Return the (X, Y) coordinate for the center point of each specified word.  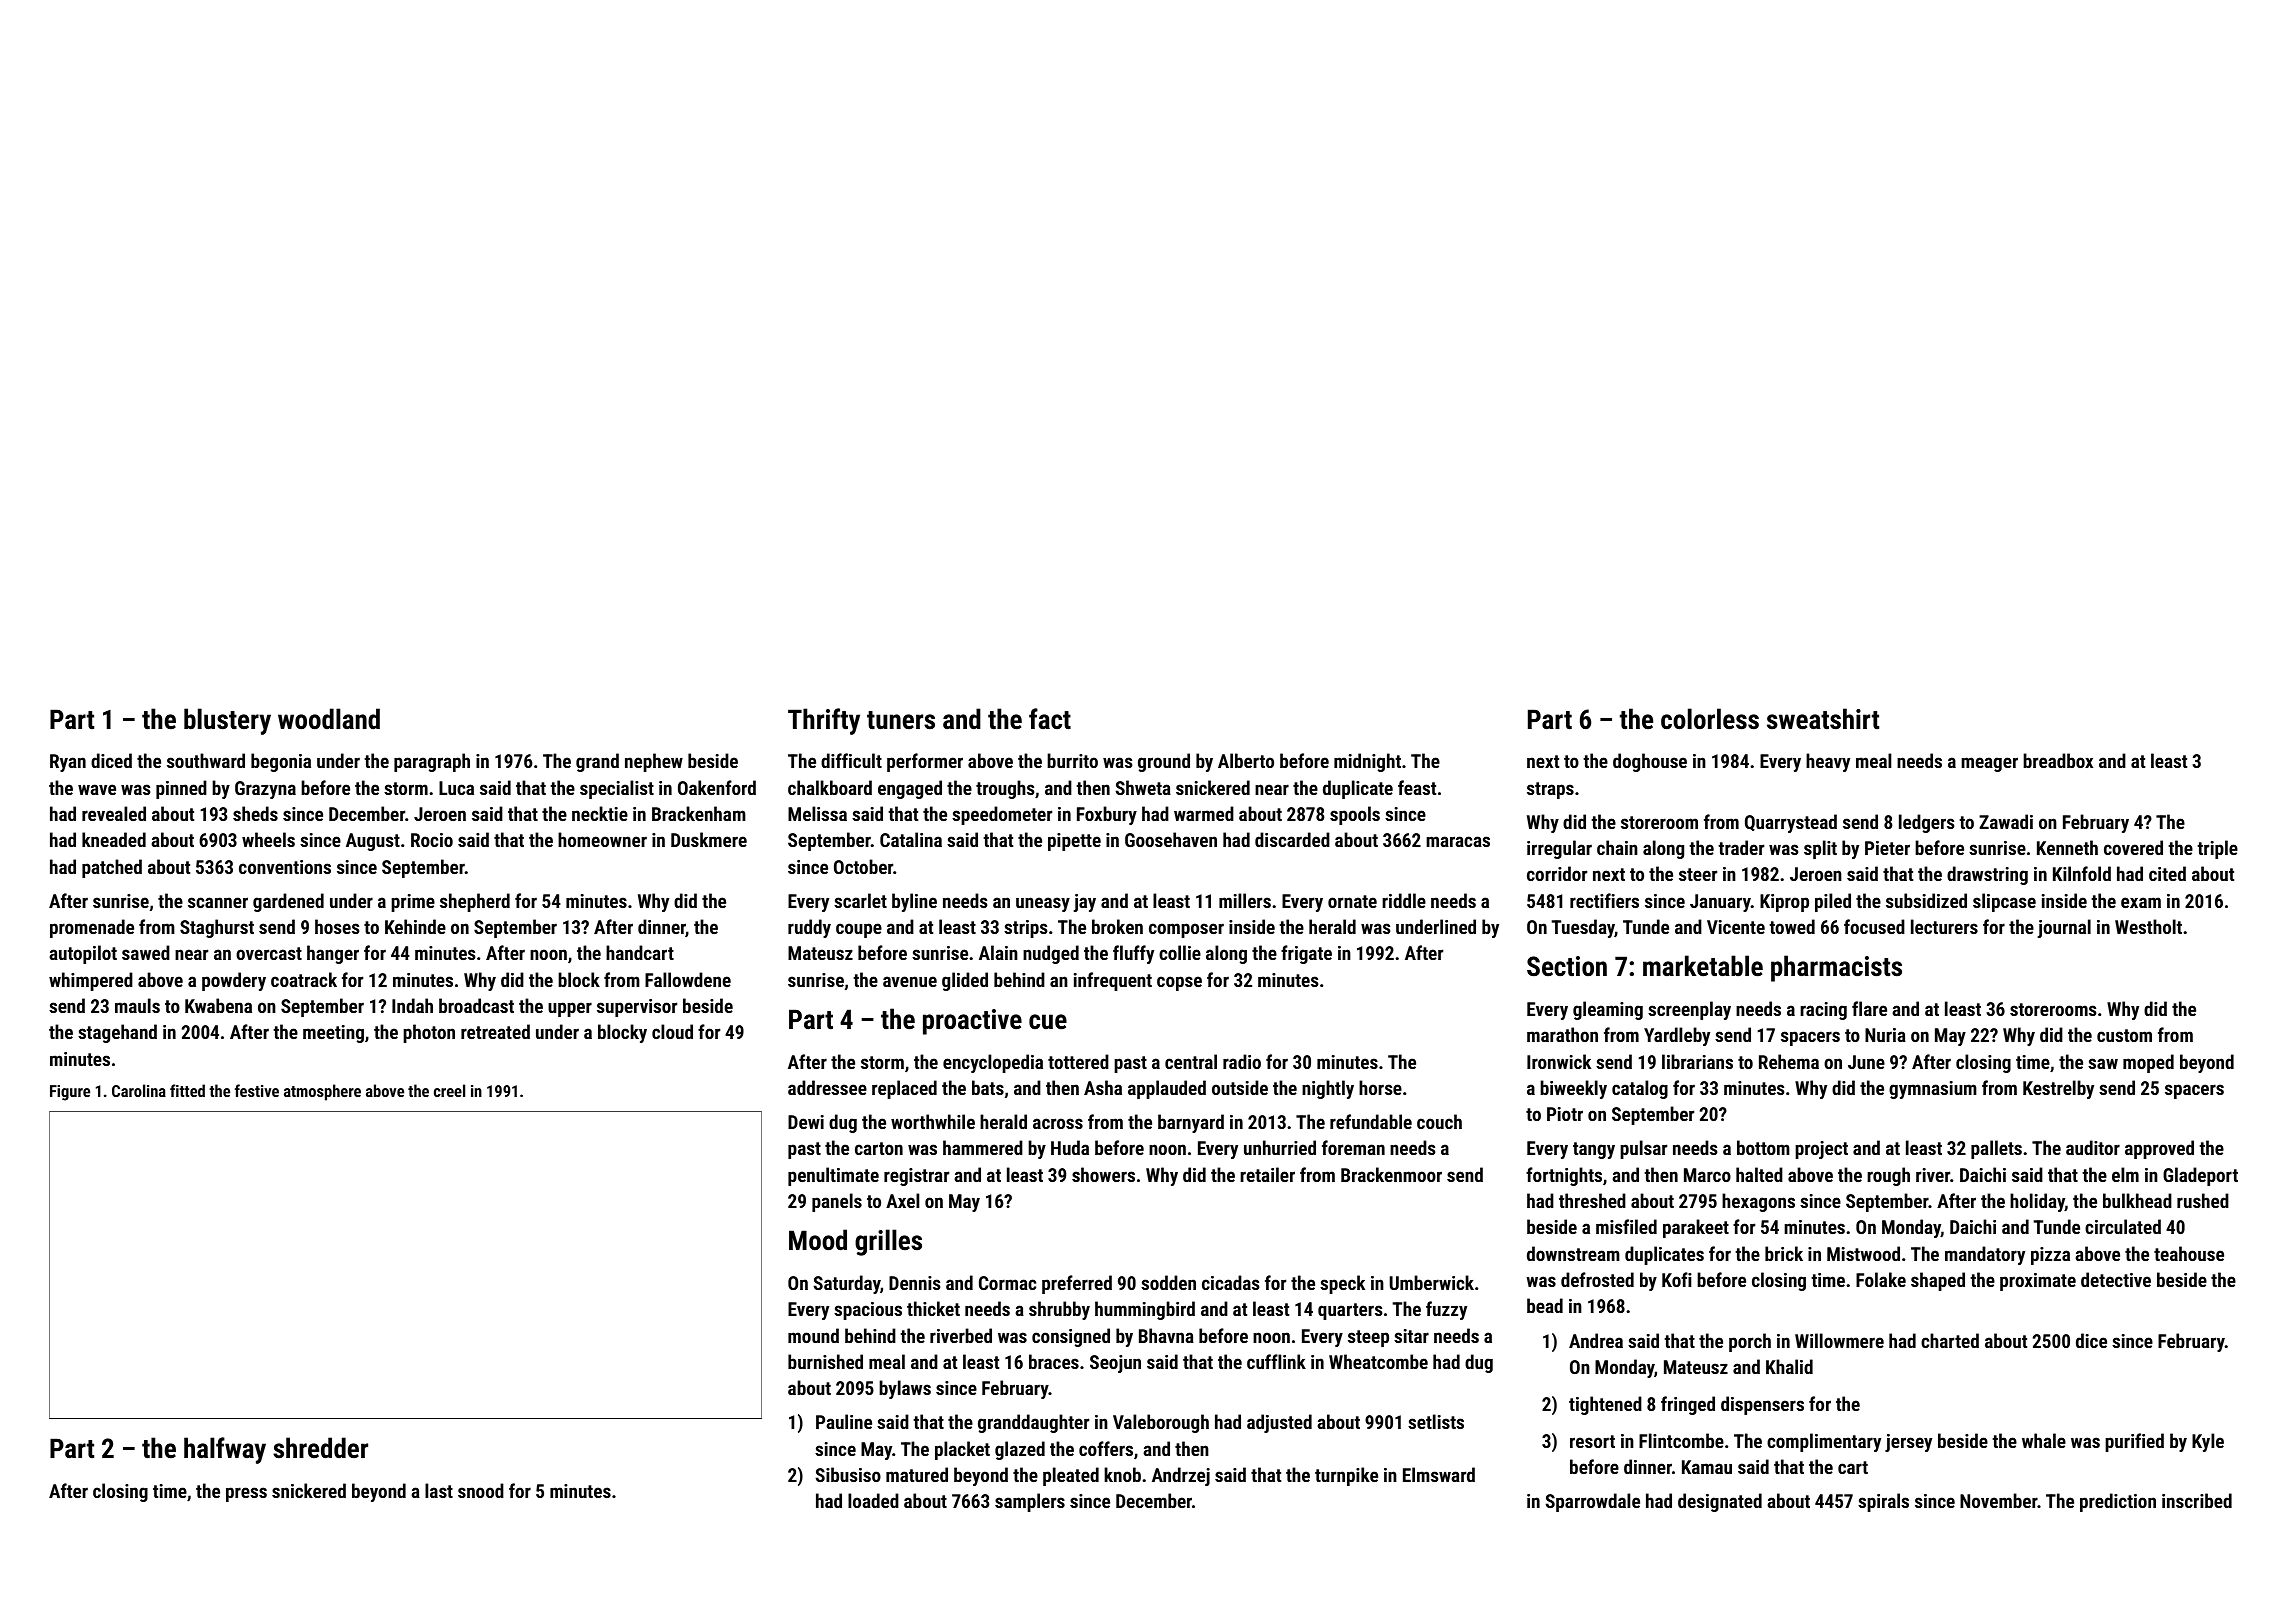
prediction (2118, 1502)
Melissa (817, 813)
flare (1869, 1008)
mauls (137, 1005)
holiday (2037, 1202)
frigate (1306, 954)
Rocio (432, 840)
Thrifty (824, 721)
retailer (1267, 1174)
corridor (1557, 873)
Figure (70, 1093)
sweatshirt (1823, 719)
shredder (320, 1448)
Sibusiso (848, 1474)
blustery (227, 721)
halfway (225, 1450)
